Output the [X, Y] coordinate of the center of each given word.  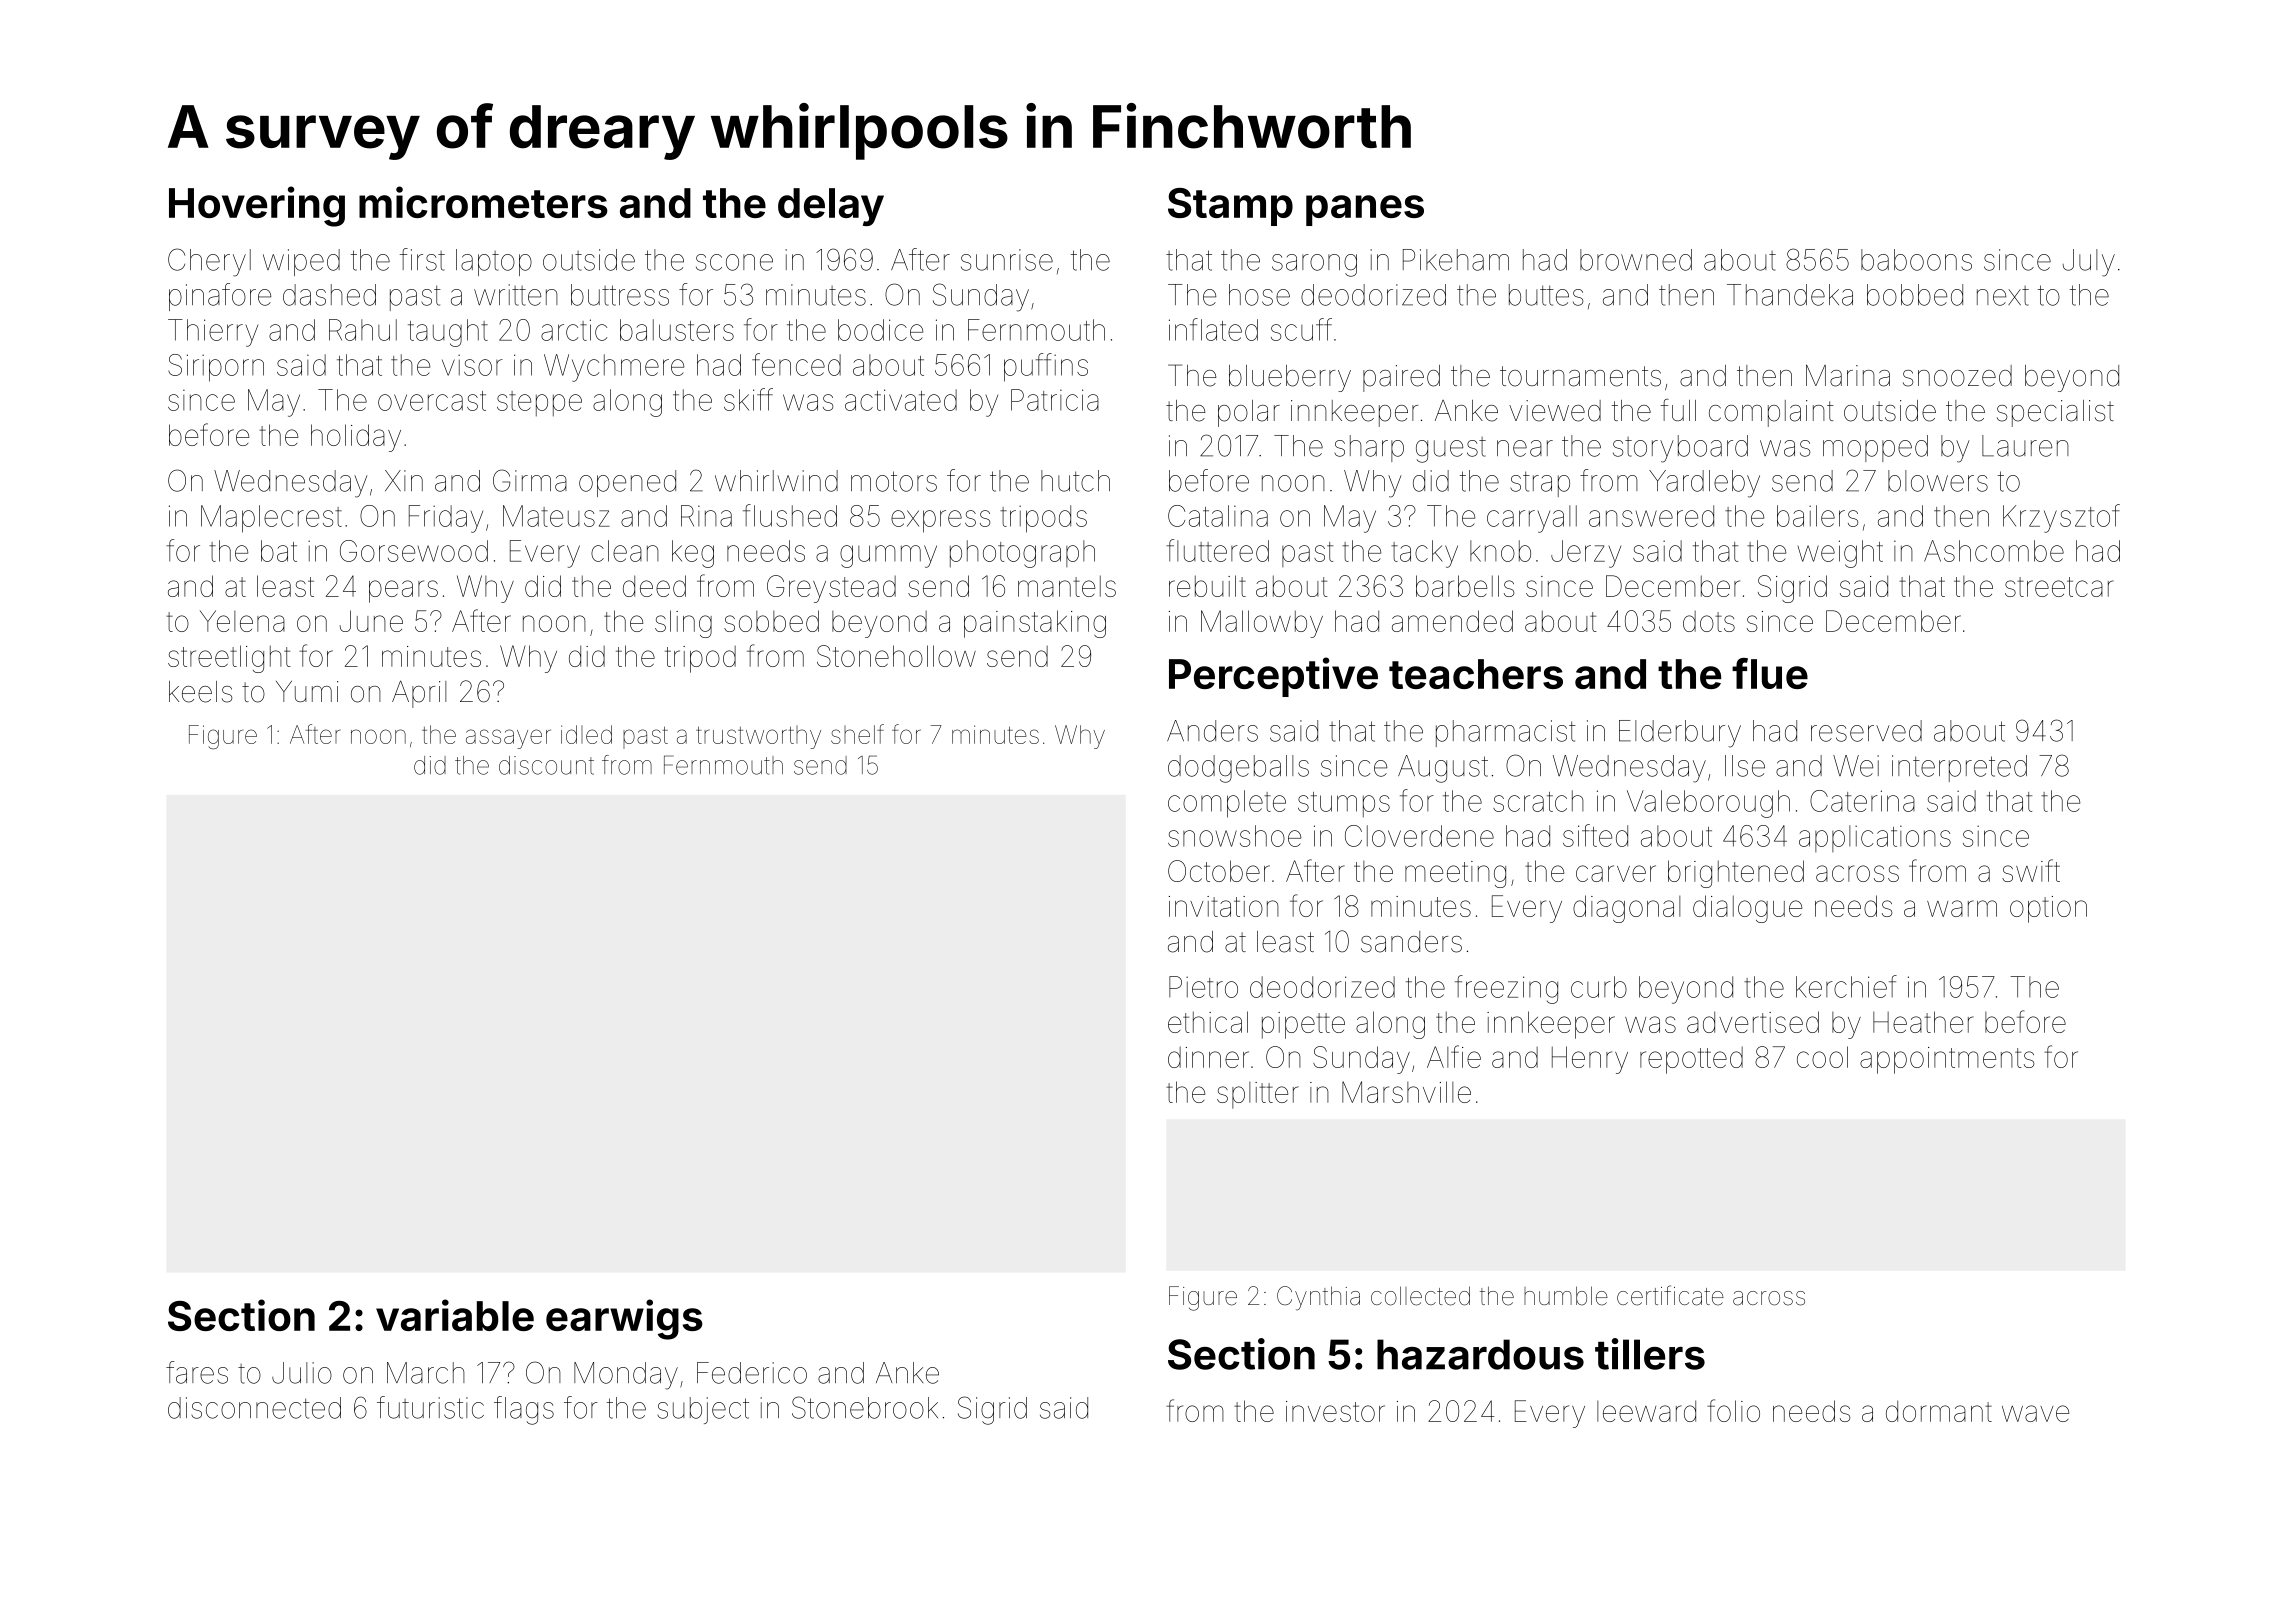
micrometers [483, 202]
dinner [1208, 1057]
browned [1636, 260]
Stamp [1230, 207]
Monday [626, 1376]
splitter [1258, 1095]
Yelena [242, 621]
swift [2031, 870]
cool [1822, 1057]
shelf [857, 734]
